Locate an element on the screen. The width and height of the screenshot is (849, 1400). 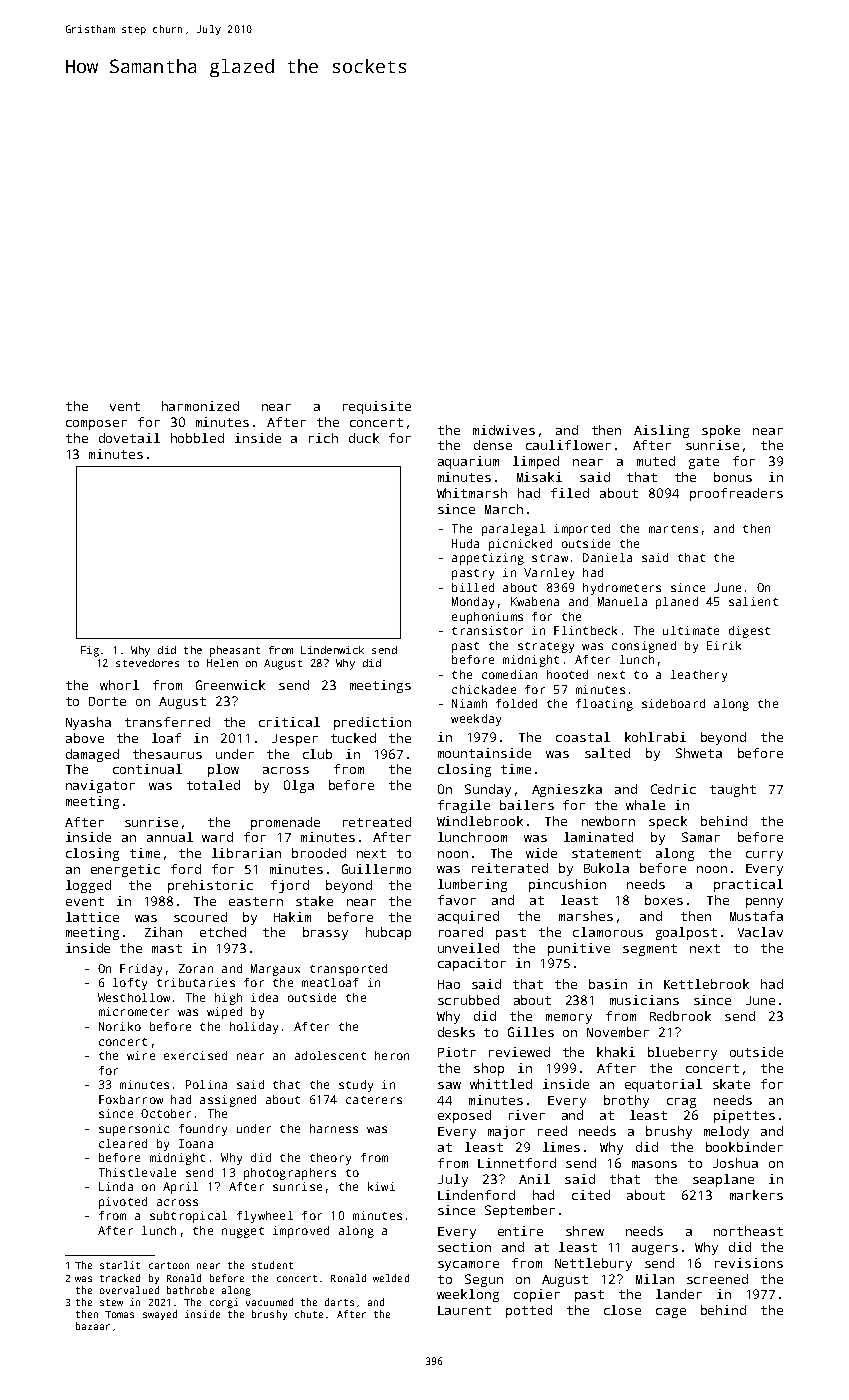
aquarium is located at coordinates (468, 462).
